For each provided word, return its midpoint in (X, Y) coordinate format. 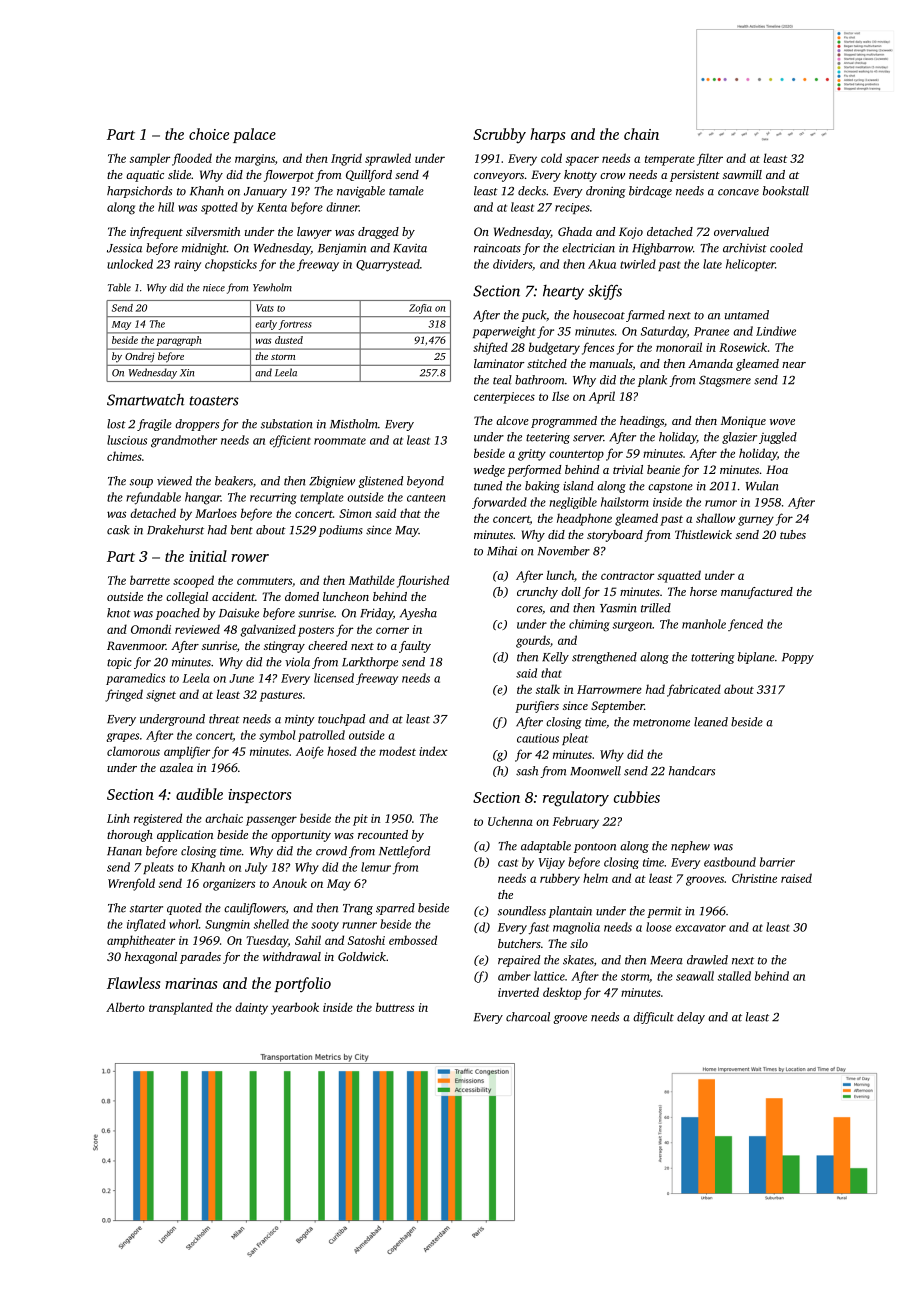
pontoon (595, 848)
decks (532, 191)
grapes (122, 737)
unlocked (130, 264)
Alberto (125, 1007)
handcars (692, 771)
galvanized (268, 630)
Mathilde (372, 580)
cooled (786, 248)
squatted (679, 576)
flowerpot (289, 176)
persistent (695, 176)
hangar (203, 498)
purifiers (537, 707)
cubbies (637, 797)
